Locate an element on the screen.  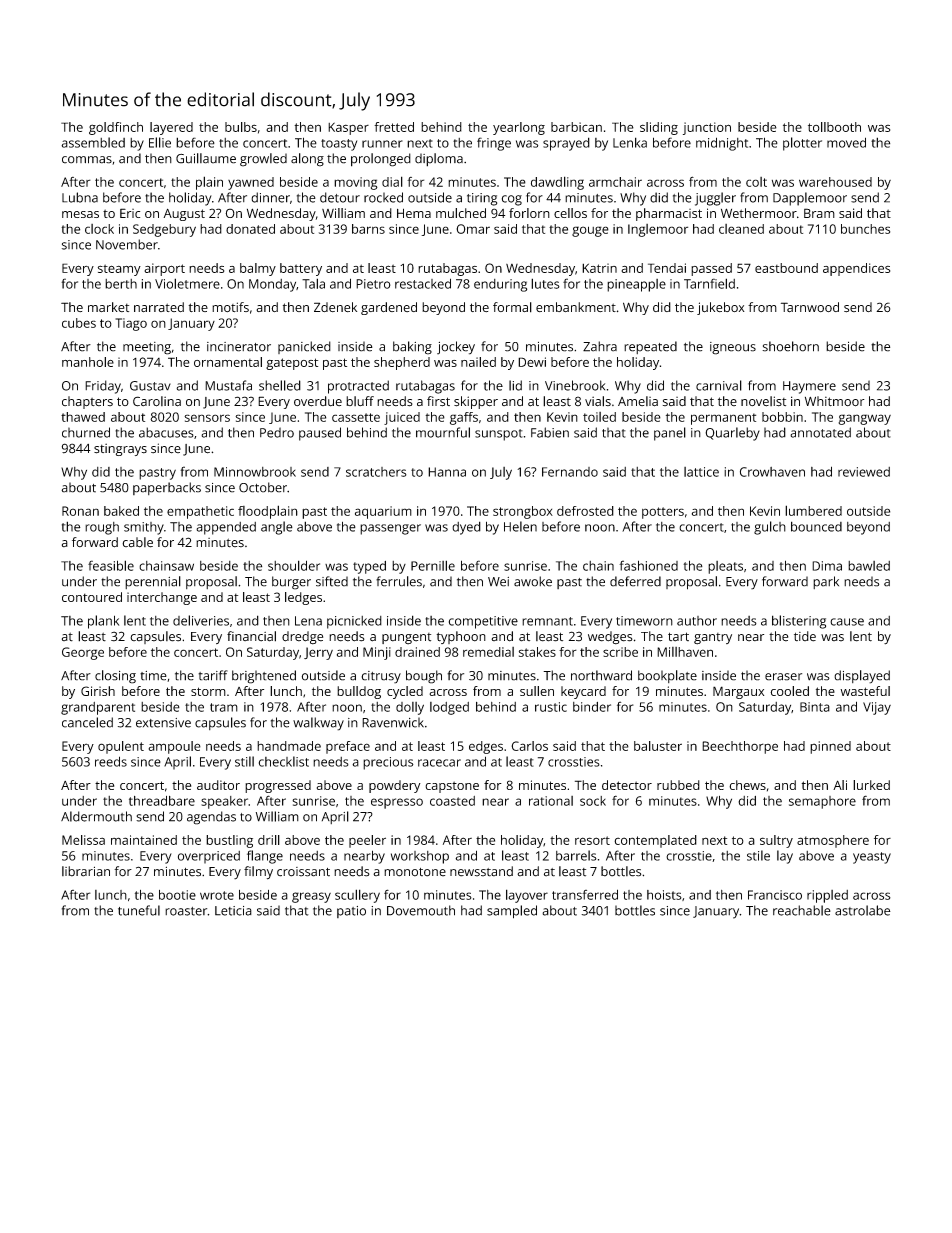
yearlong is located at coordinates (519, 128).
